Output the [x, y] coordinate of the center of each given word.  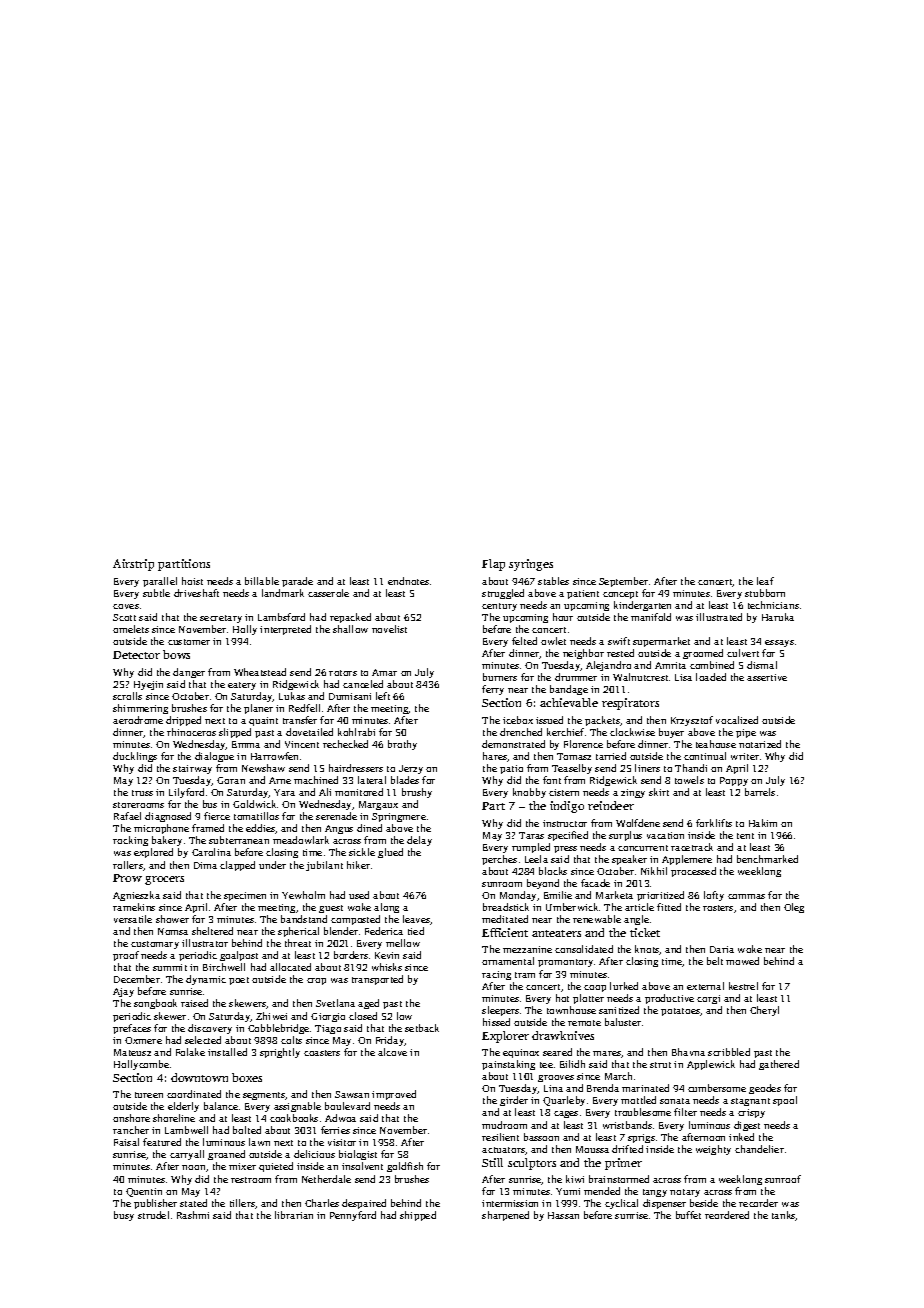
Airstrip [133, 565]
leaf [765, 581]
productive [669, 999]
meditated [505, 919]
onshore [131, 1118]
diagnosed [168, 817]
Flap [493, 565]
